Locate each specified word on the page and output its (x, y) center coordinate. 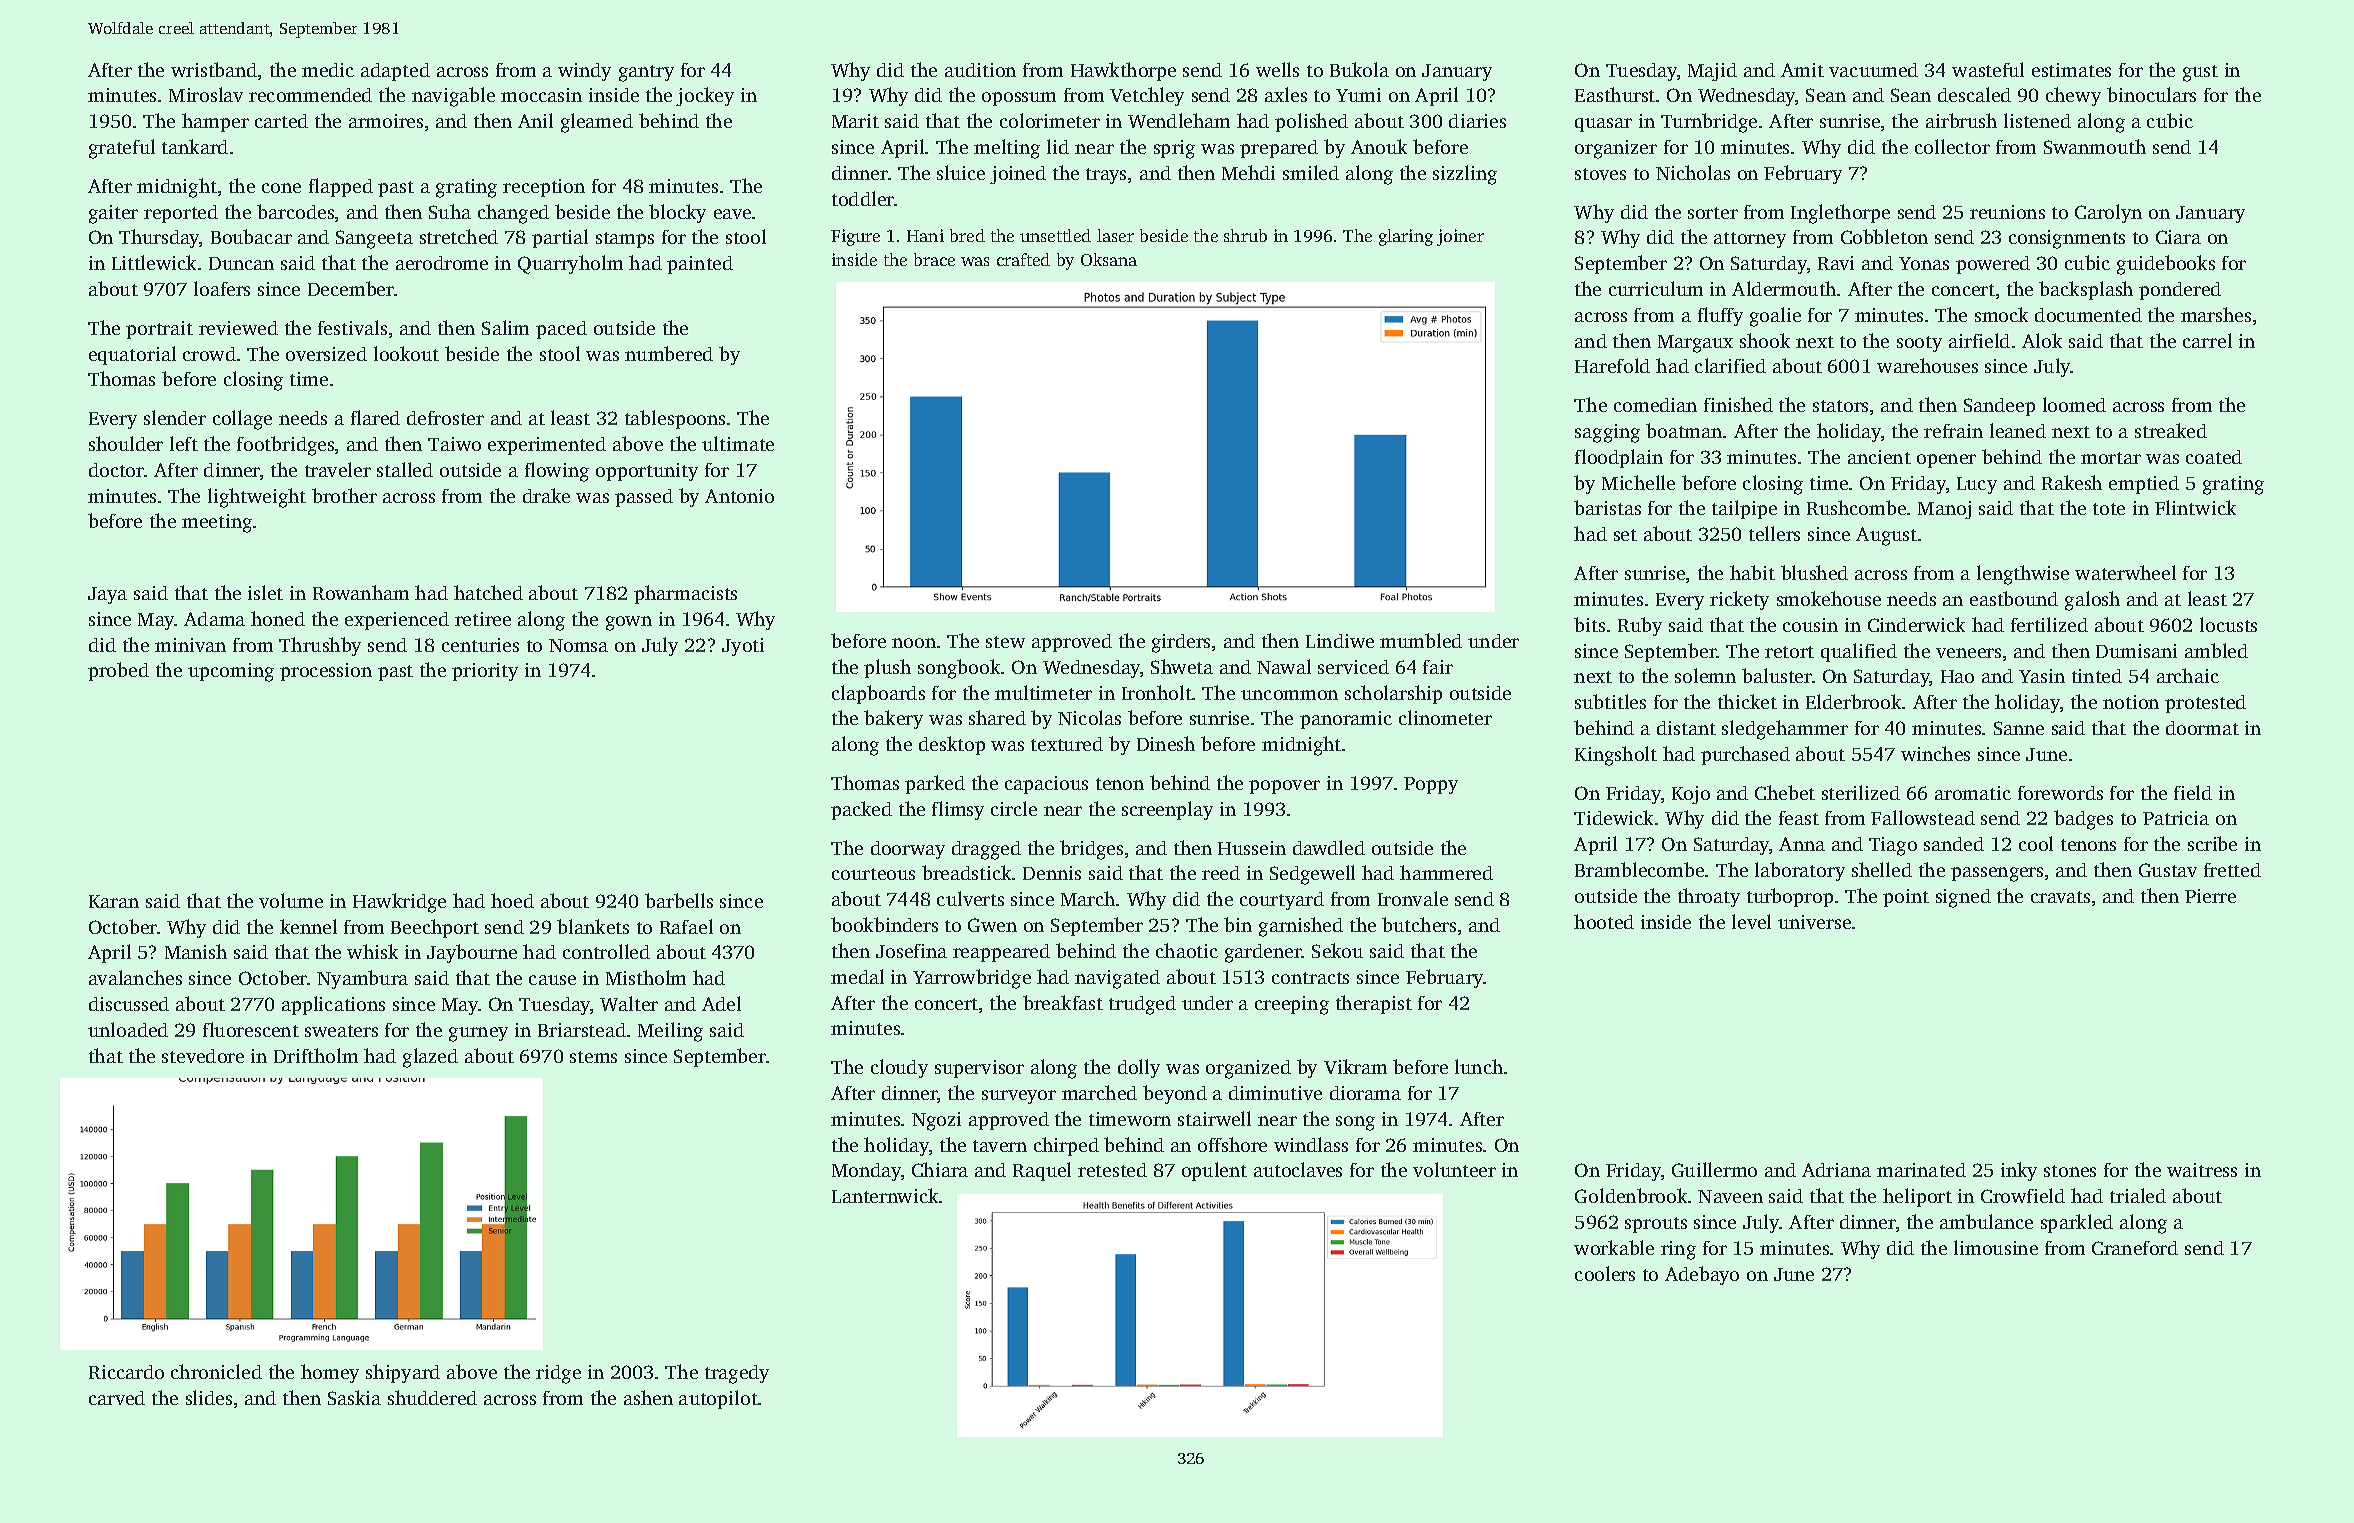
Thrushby (320, 646)
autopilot (718, 1399)
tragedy (737, 1374)
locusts (2228, 624)
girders (1181, 643)
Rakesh (2072, 482)
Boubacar (251, 236)
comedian (1655, 405)
